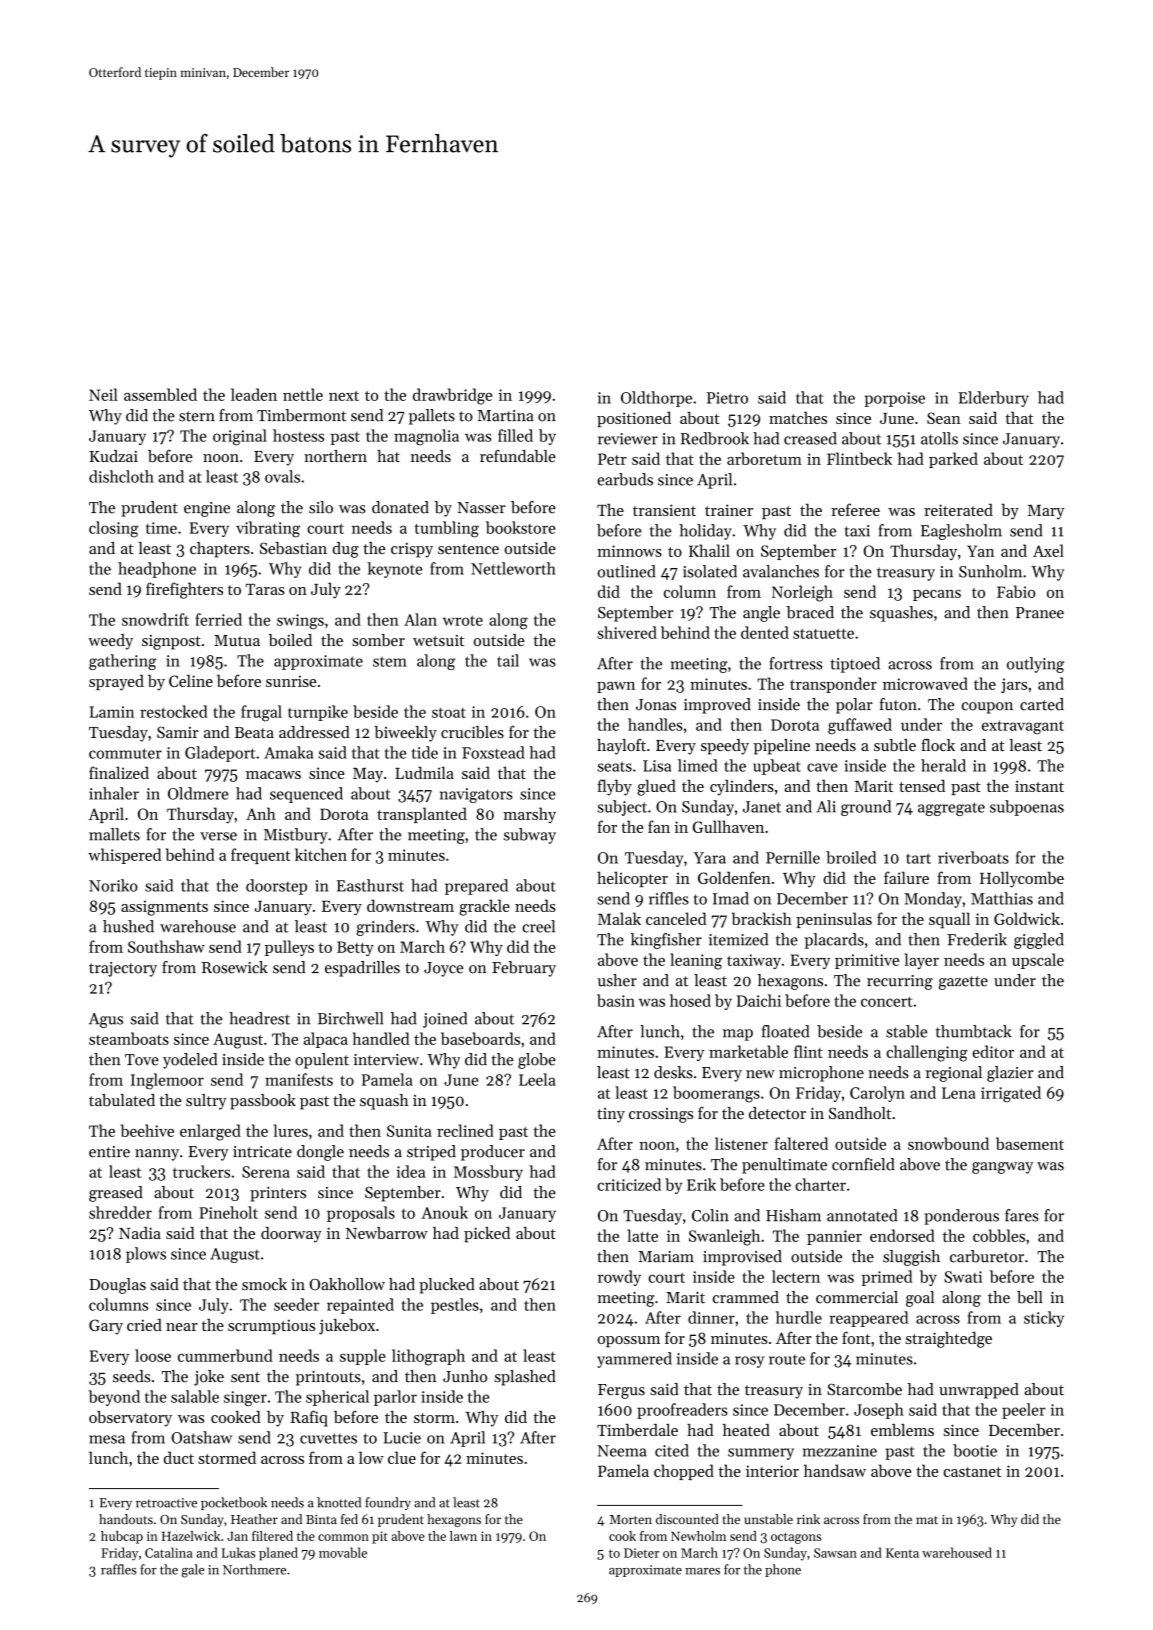 This image has width=1153, height=1630. I want to click on raffles, so click(119, 1569).
